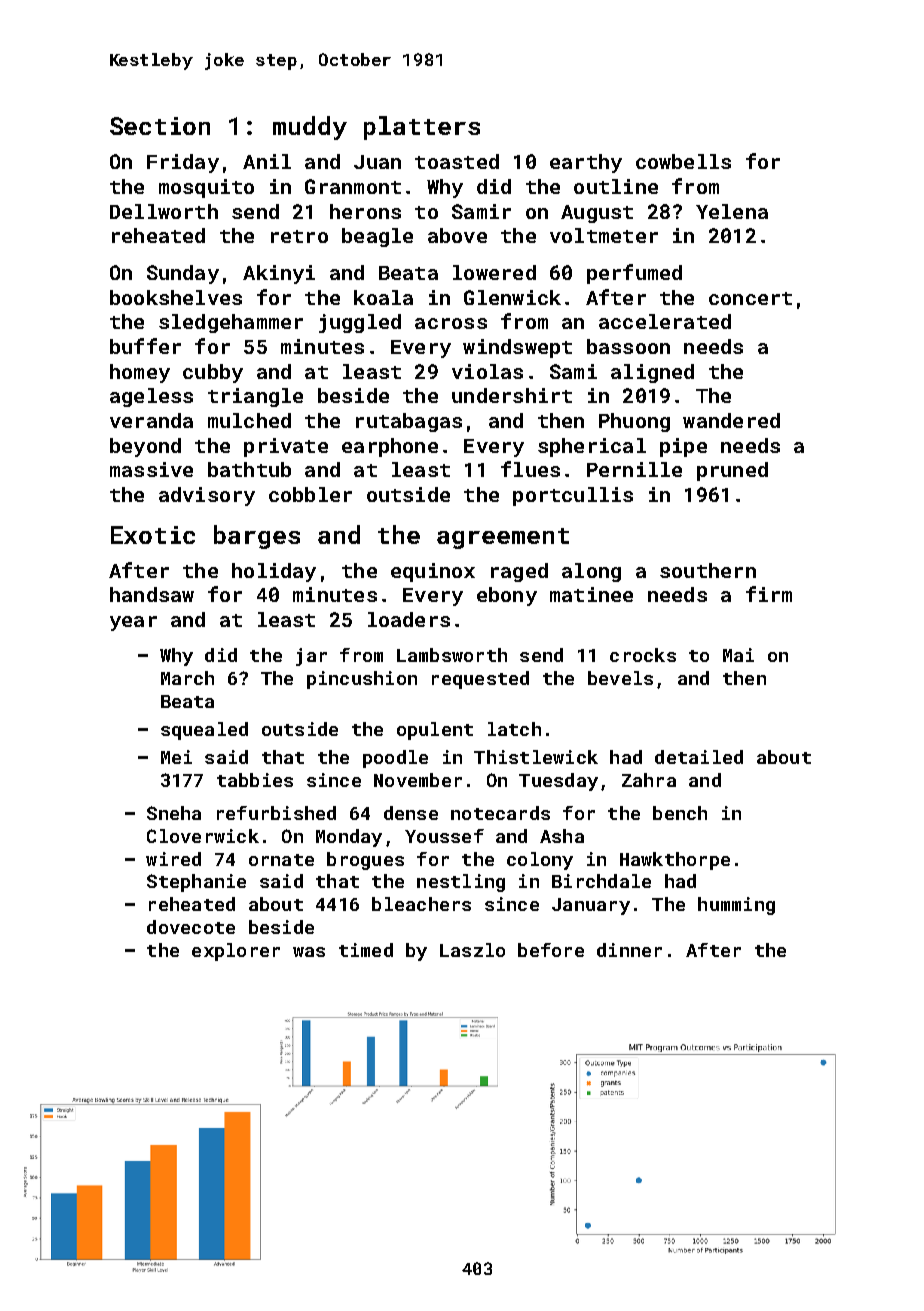  I want to click on detailed, so click(699, 757).
